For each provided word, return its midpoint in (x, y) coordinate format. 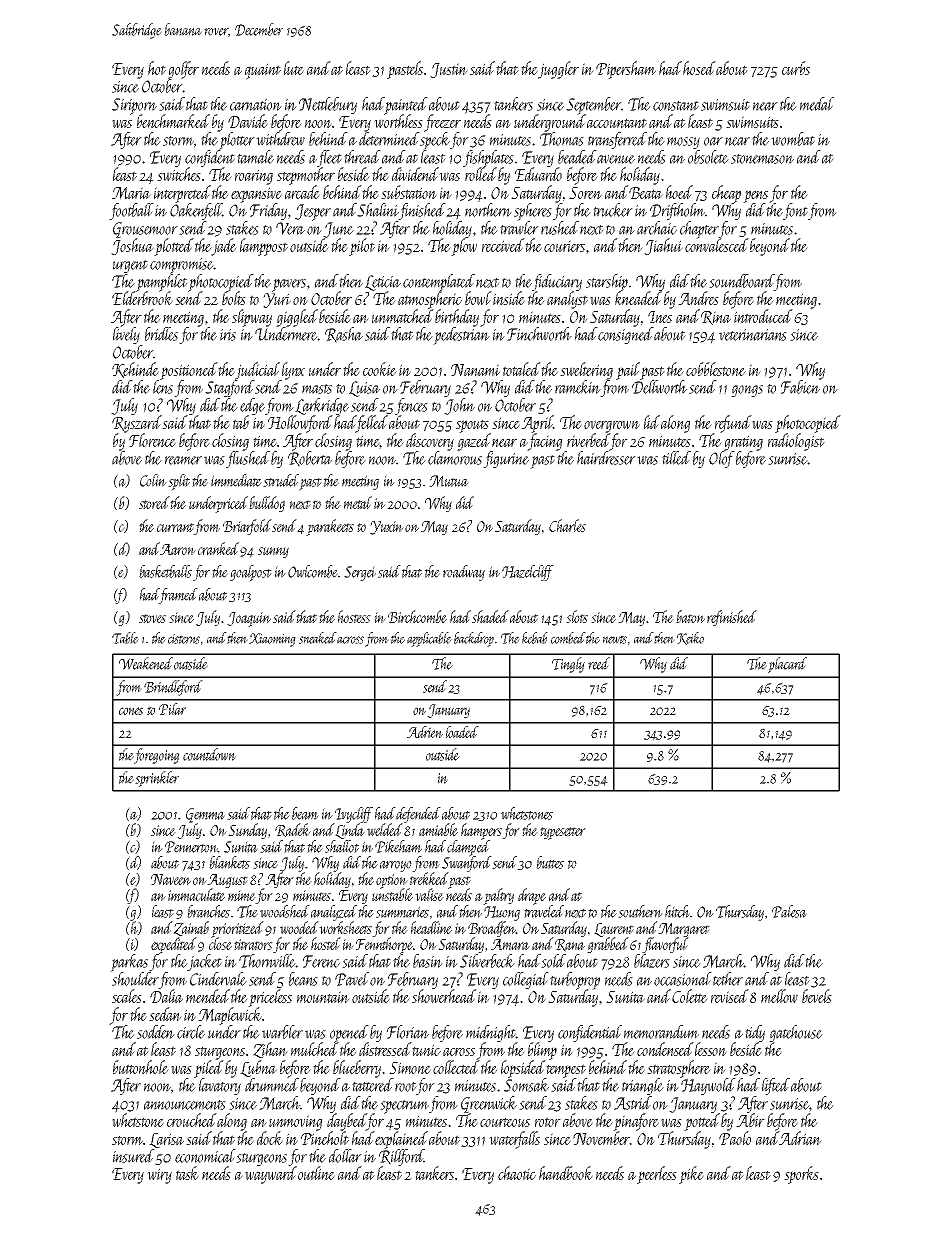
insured (134, 1156)
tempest (566, 1071)
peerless (657, 1175)
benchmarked (173, 121)
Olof (722, 459)
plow (464, 247)
